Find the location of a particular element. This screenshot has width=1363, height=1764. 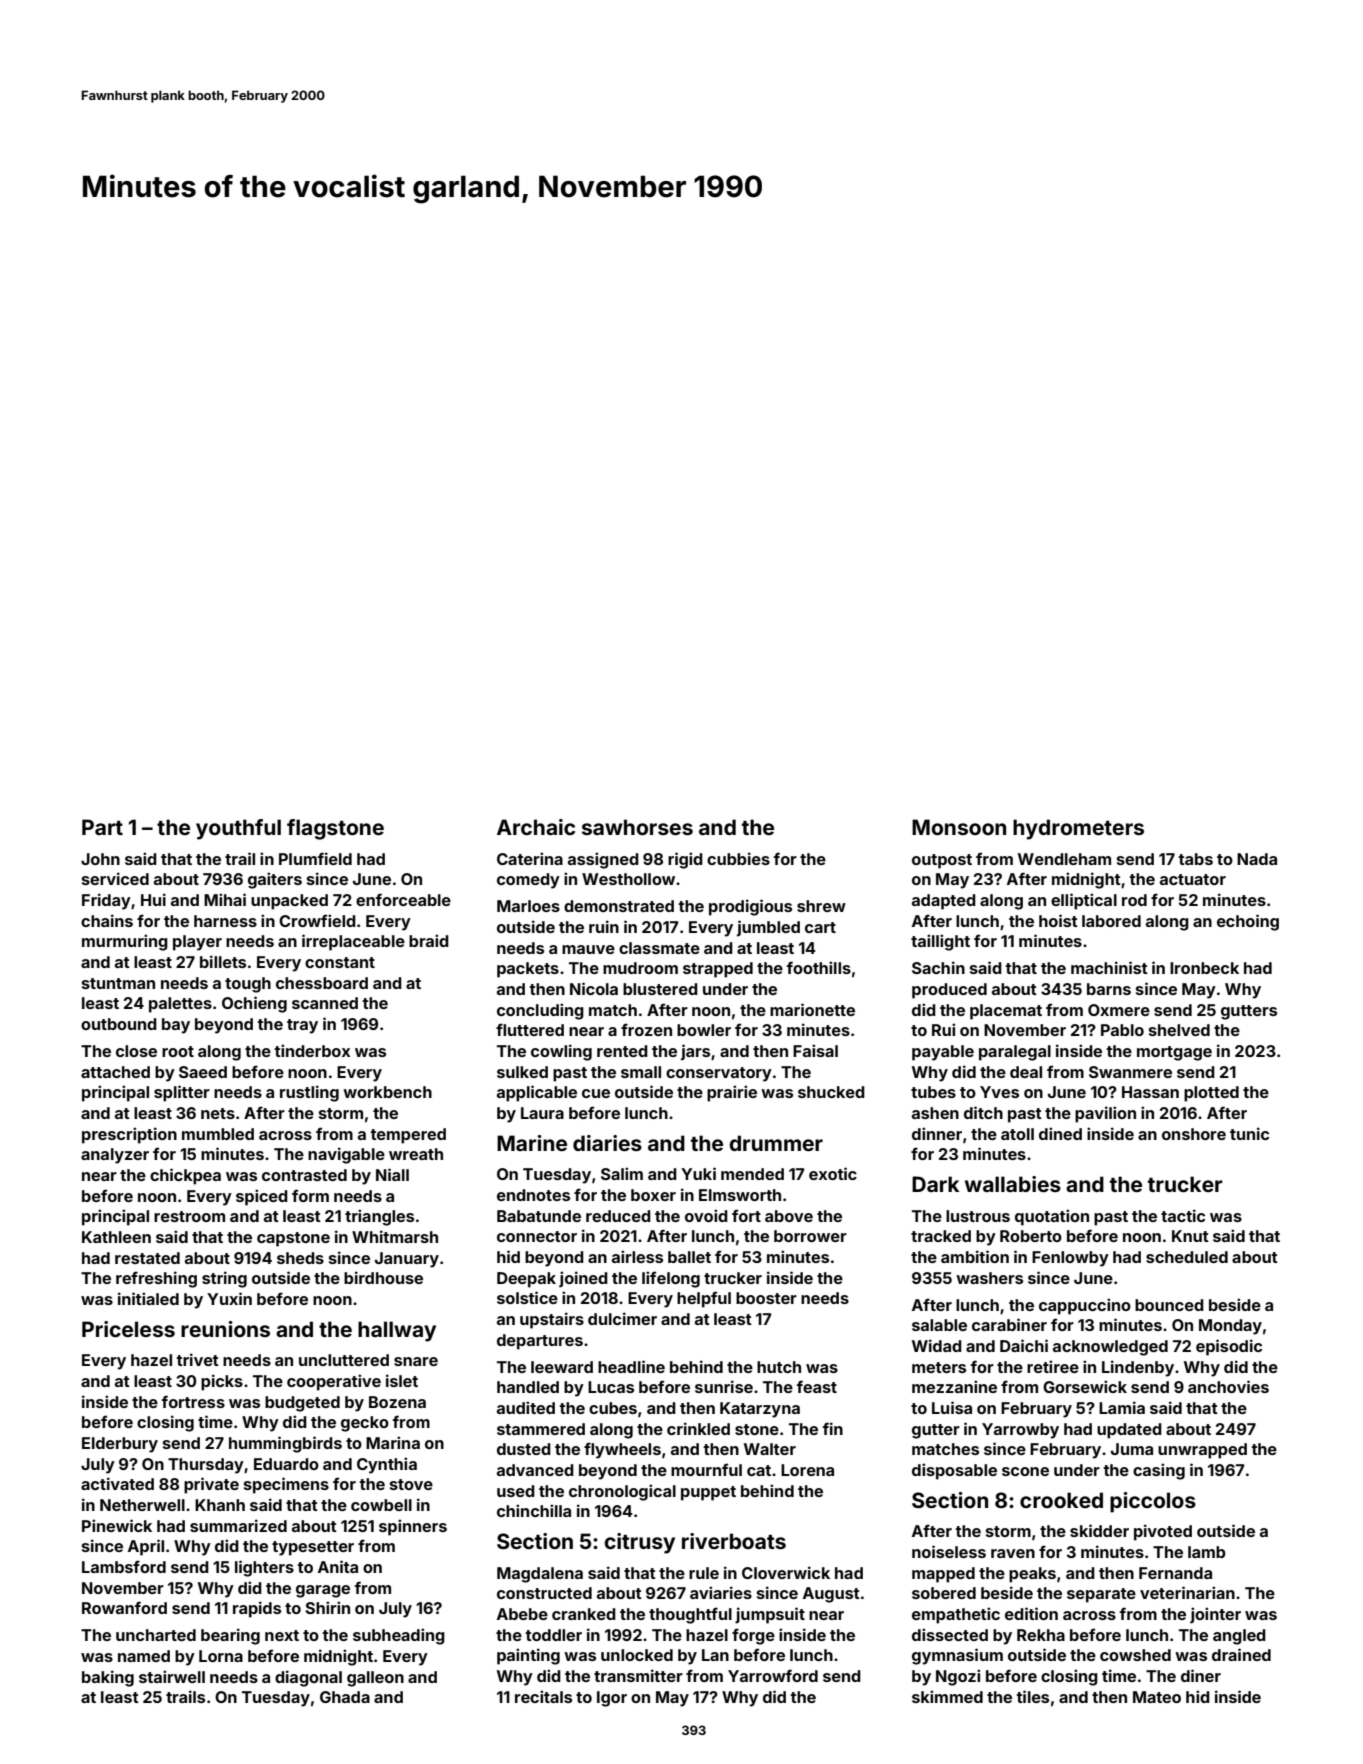

mournful is located at coordinates (706, 1469).
